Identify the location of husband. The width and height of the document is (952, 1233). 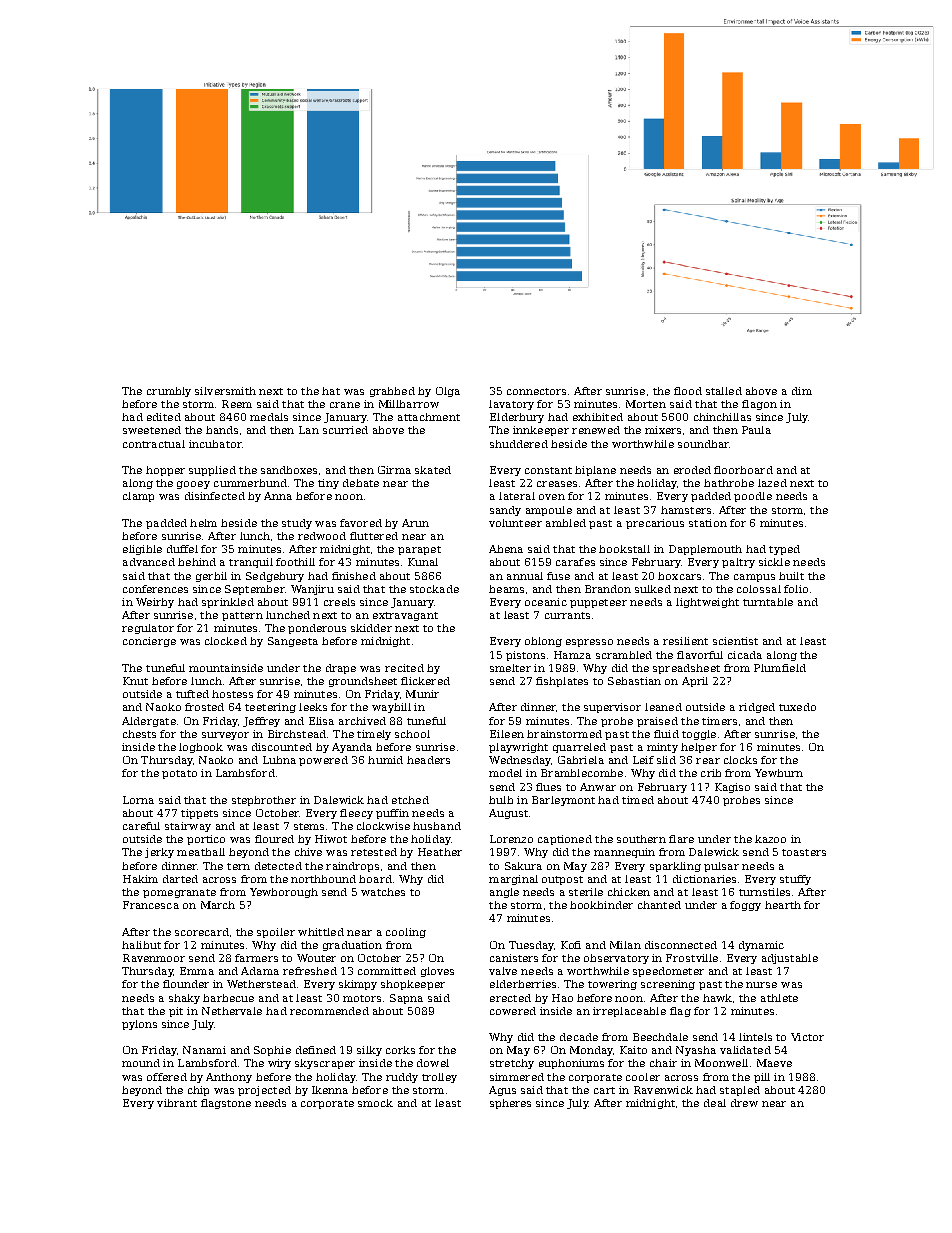
(437, 826).
